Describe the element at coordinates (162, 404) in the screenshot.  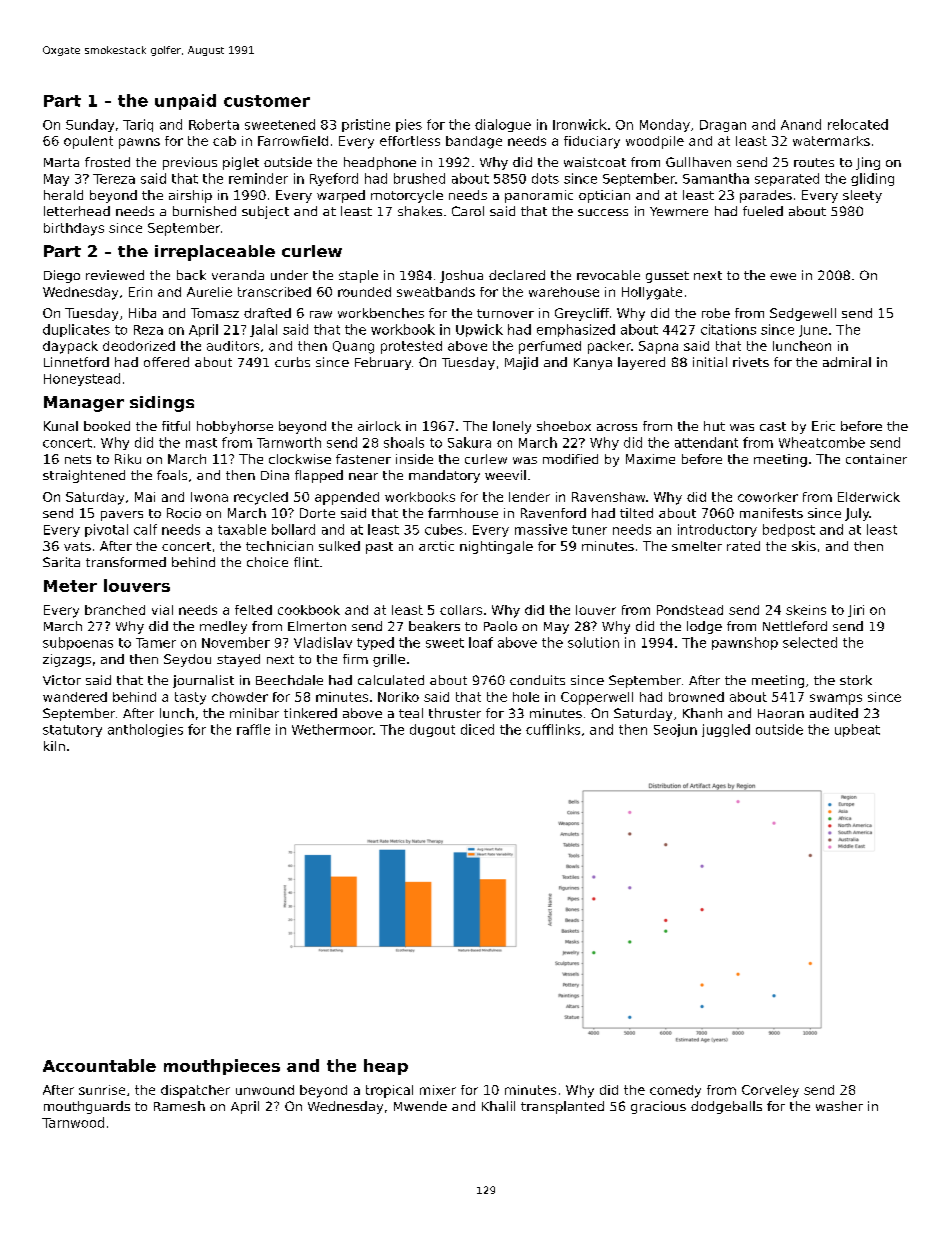
I see `sidings` at that location.
